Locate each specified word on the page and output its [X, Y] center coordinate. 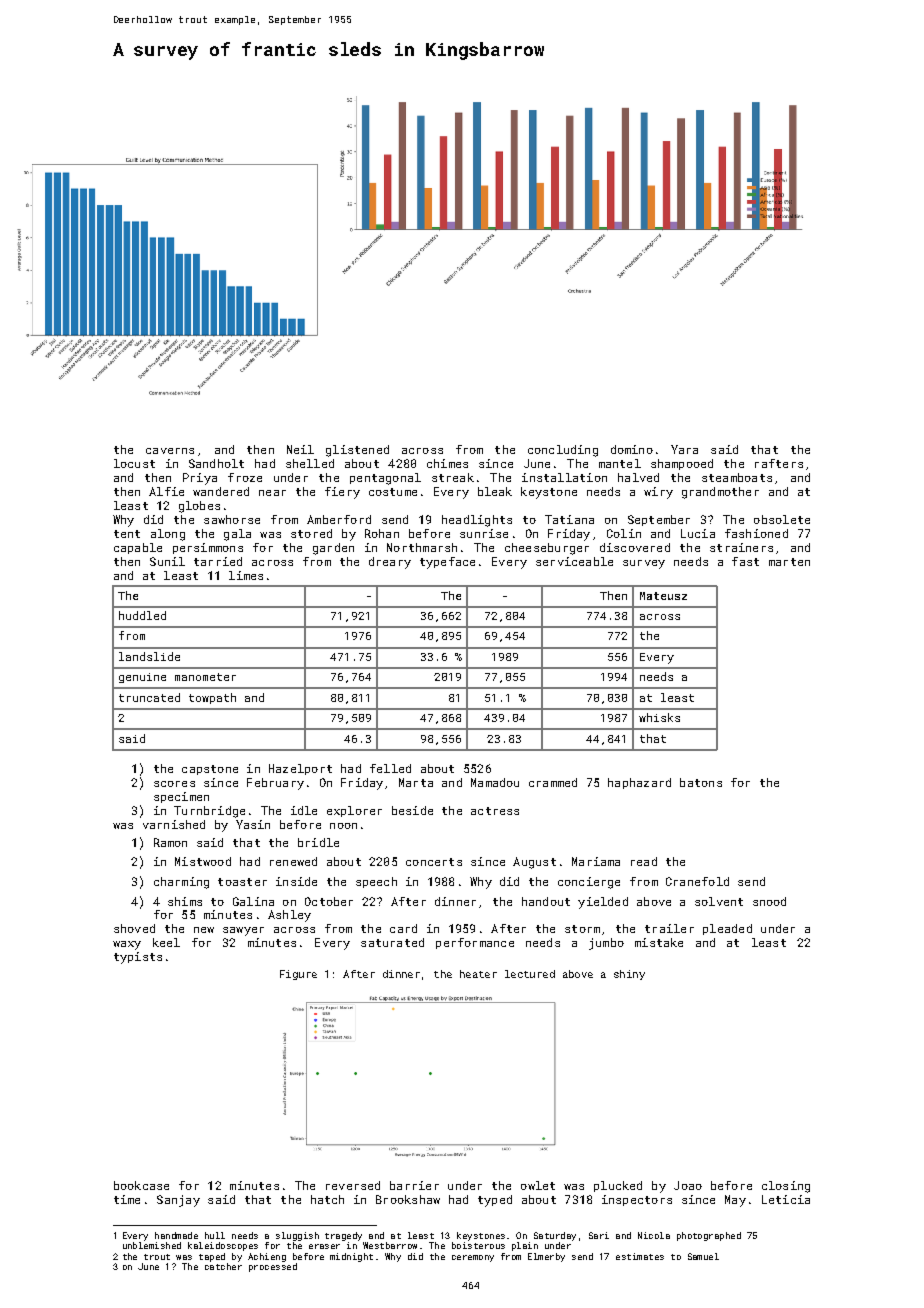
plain [525, 1246]
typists [138, 958]
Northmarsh [422, 547]
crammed [553, 782]
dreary [390, 563]
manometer [205, 677]
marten [789, 562]
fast [745, 561]
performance [475, 943]
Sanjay [178, 1201]
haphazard [639, 783]
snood [769, 901]
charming [181, 883]
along [168, 535]
